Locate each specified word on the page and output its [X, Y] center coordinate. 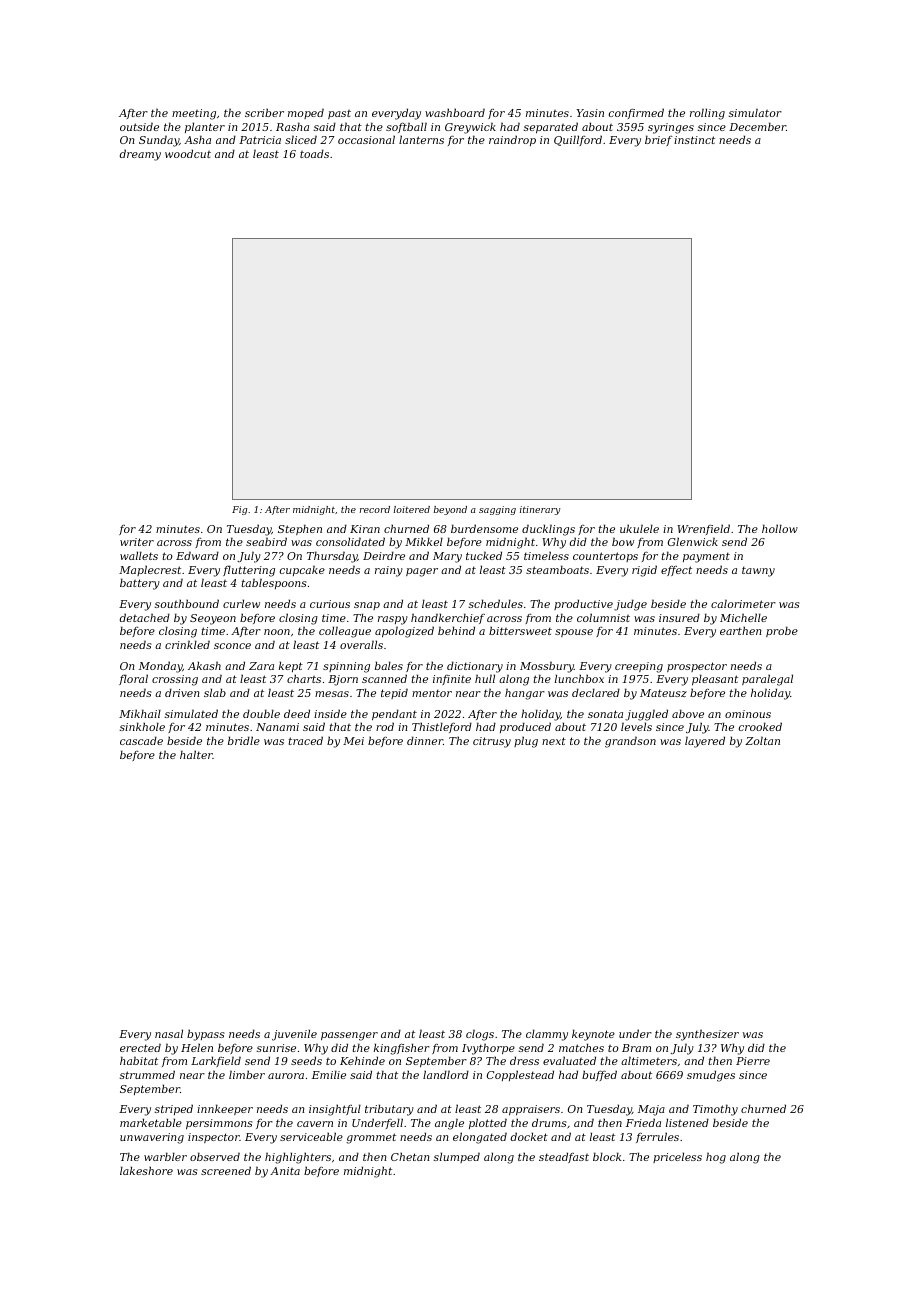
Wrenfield [703, 529]
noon [277, 632]
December [757, 126]
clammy [547, 1035]
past [339, 114]
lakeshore [146, 1170]
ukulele [639, 528]
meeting [194, 114]
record [375, 509]
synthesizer [707, 1035]
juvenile [294, 1035]
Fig [239, 510]
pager [422, 572]
